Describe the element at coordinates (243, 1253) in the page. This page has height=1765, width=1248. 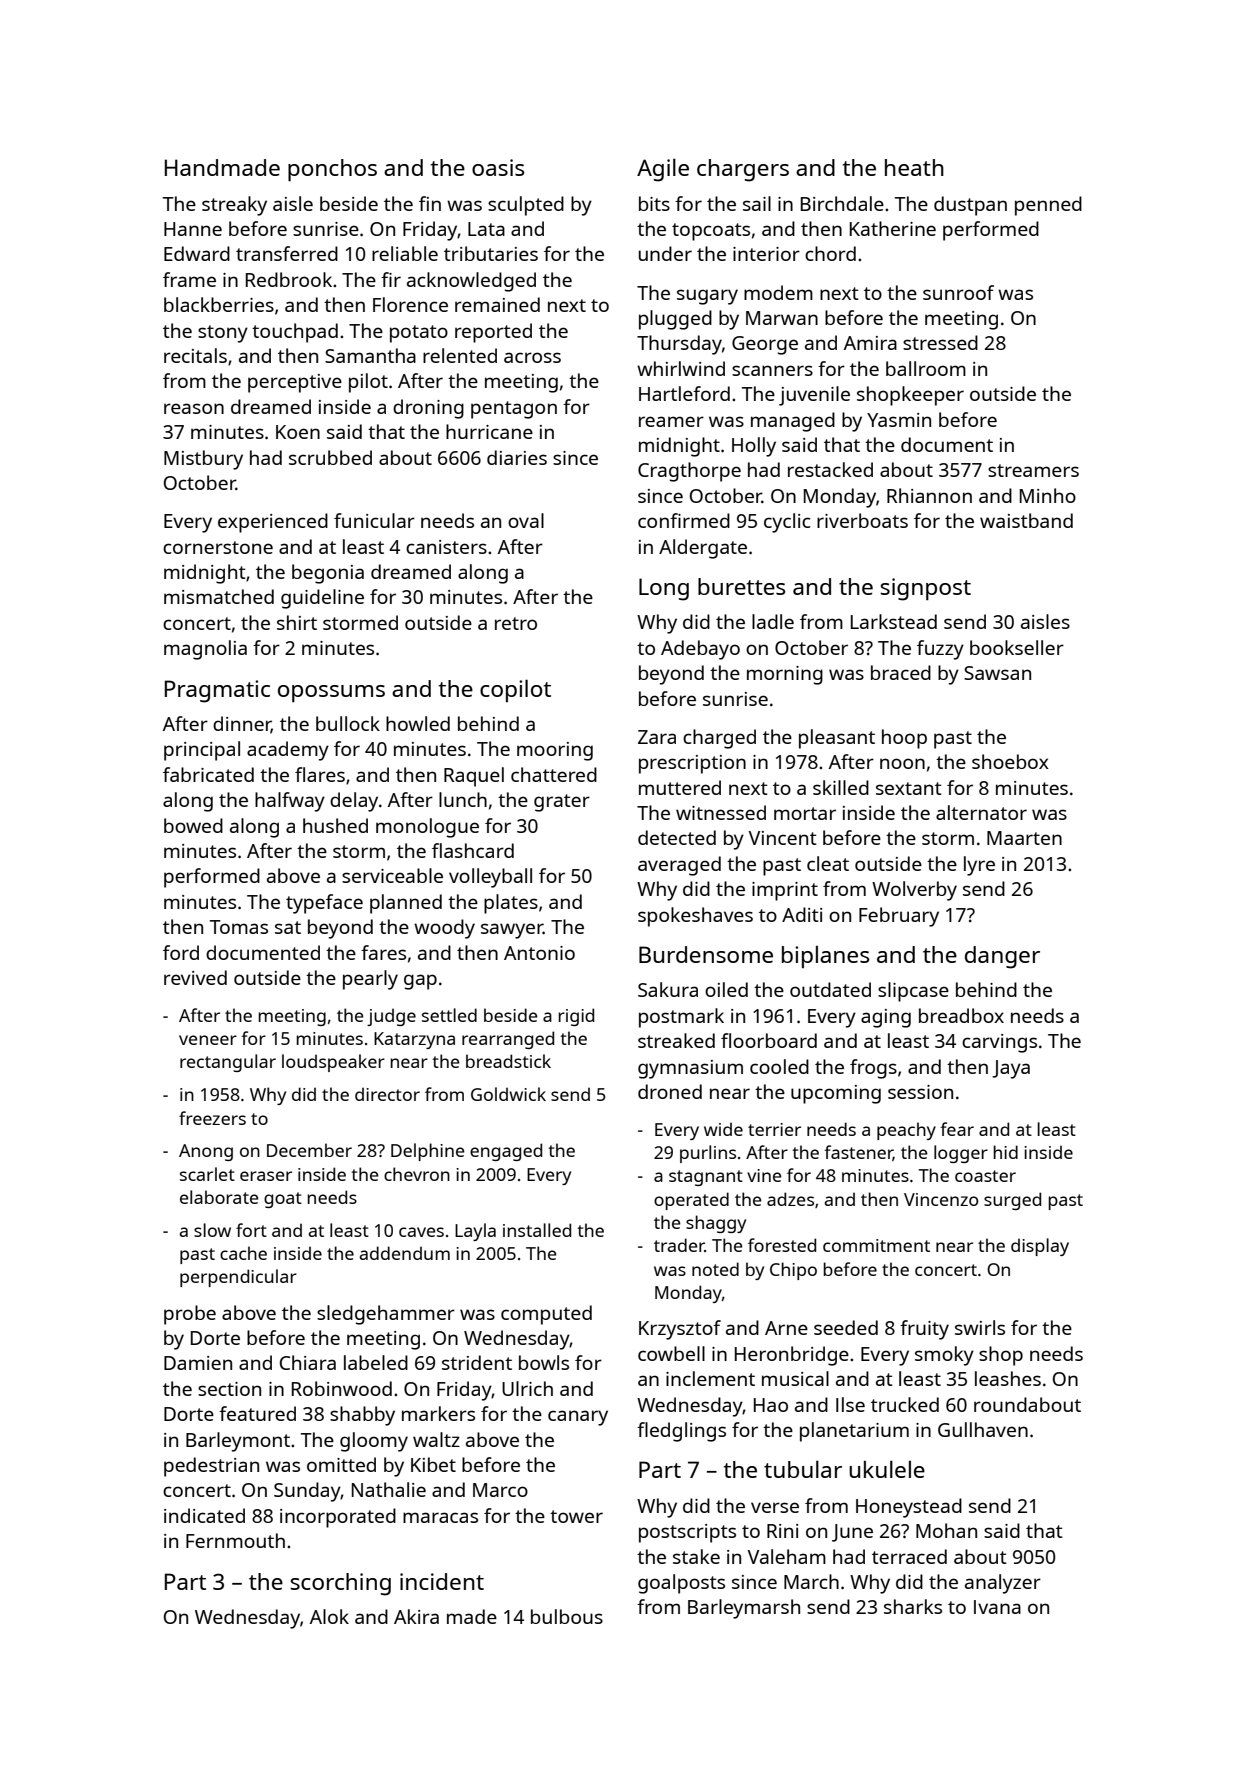
I see `cache` at that location.
